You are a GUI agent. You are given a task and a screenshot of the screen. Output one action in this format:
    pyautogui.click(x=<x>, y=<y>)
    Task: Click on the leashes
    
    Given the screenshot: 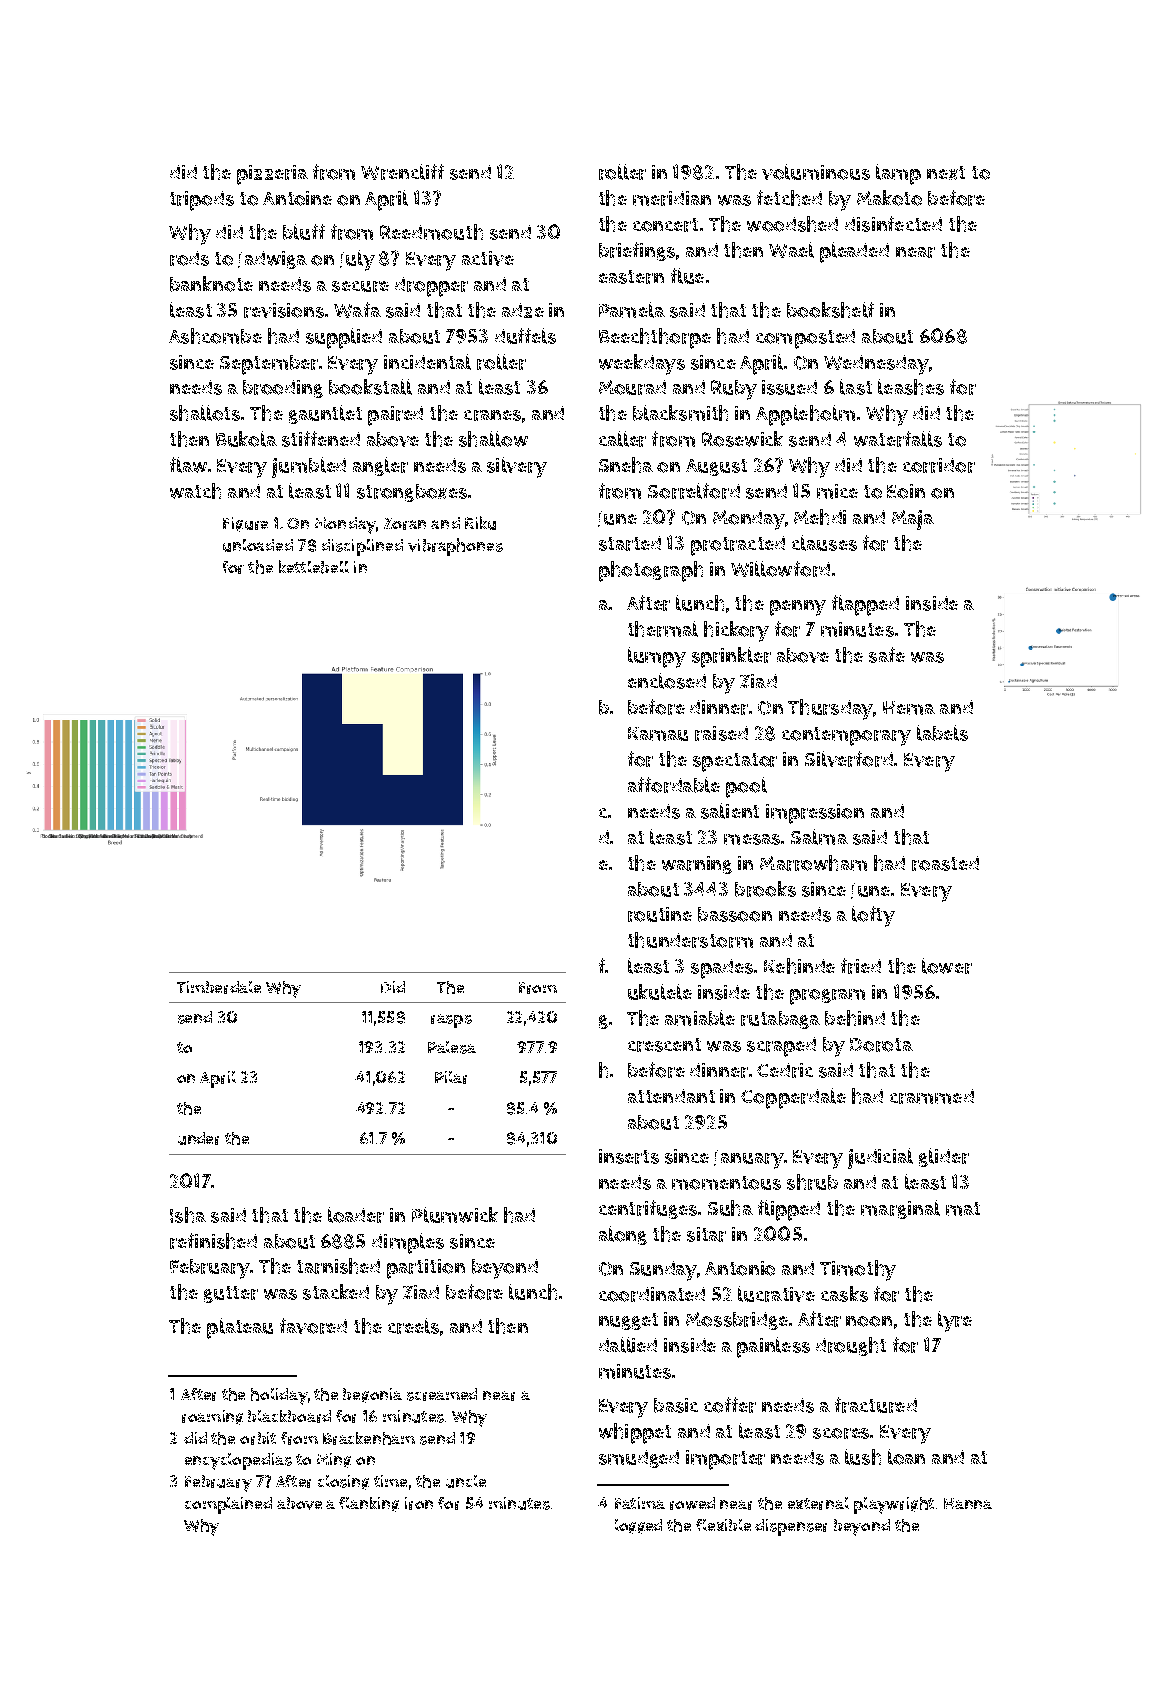 What is the action you would take?
    pyautogui.click(x=911, y=387)
